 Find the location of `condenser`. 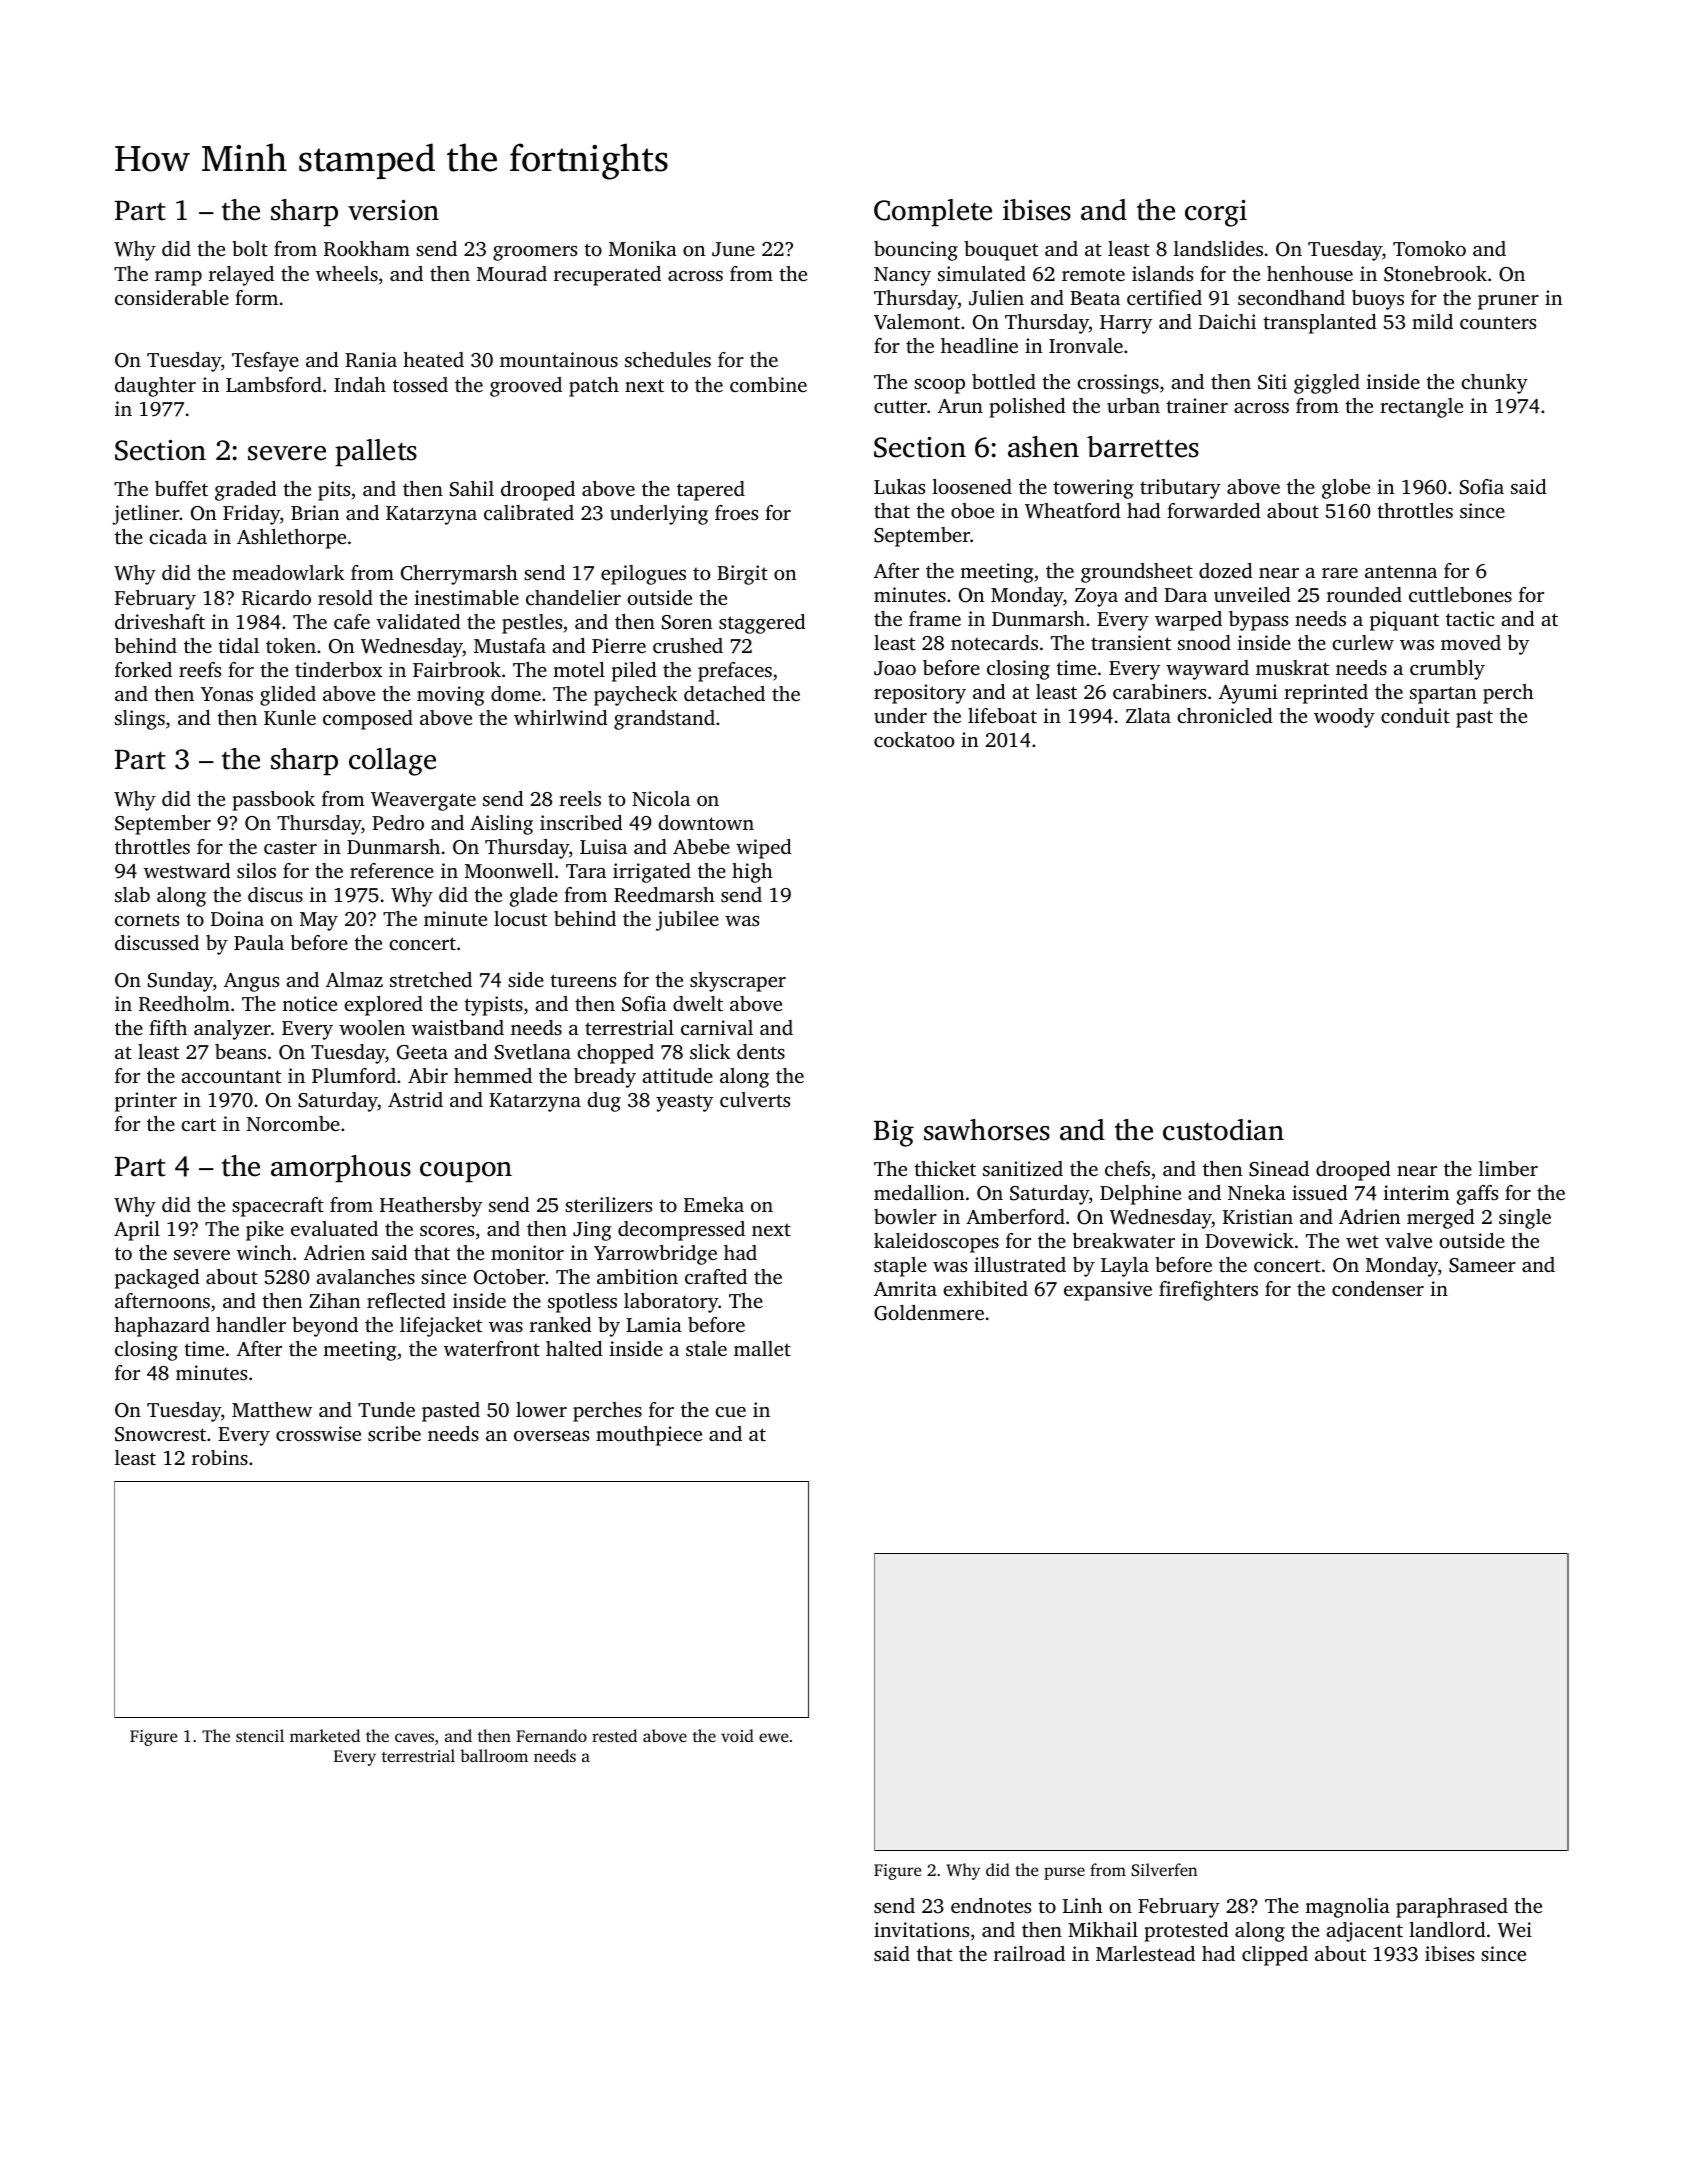

condenser is located at coordinates (1378, 1288).
